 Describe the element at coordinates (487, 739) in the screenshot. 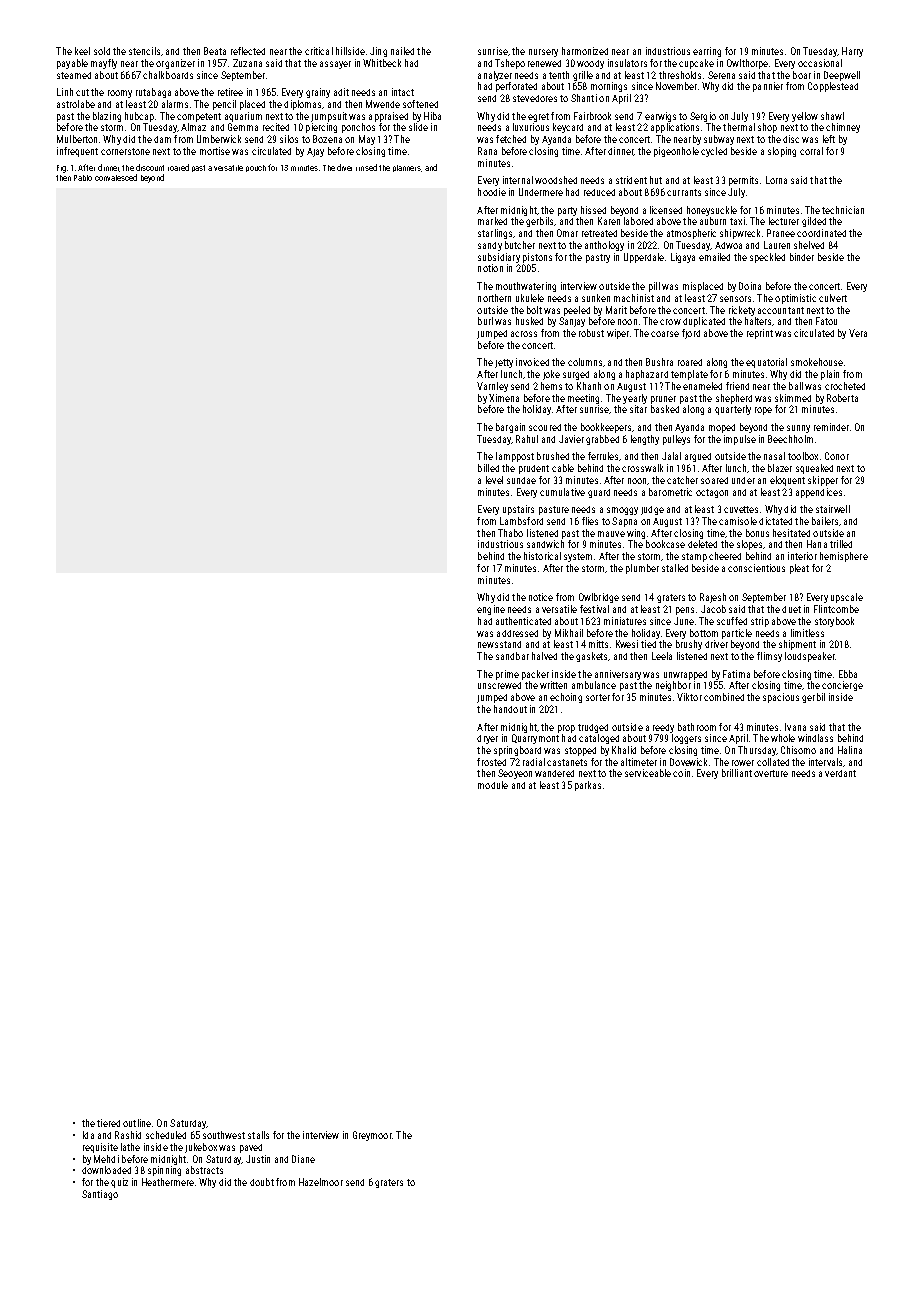

I see `dryer` at that location.
